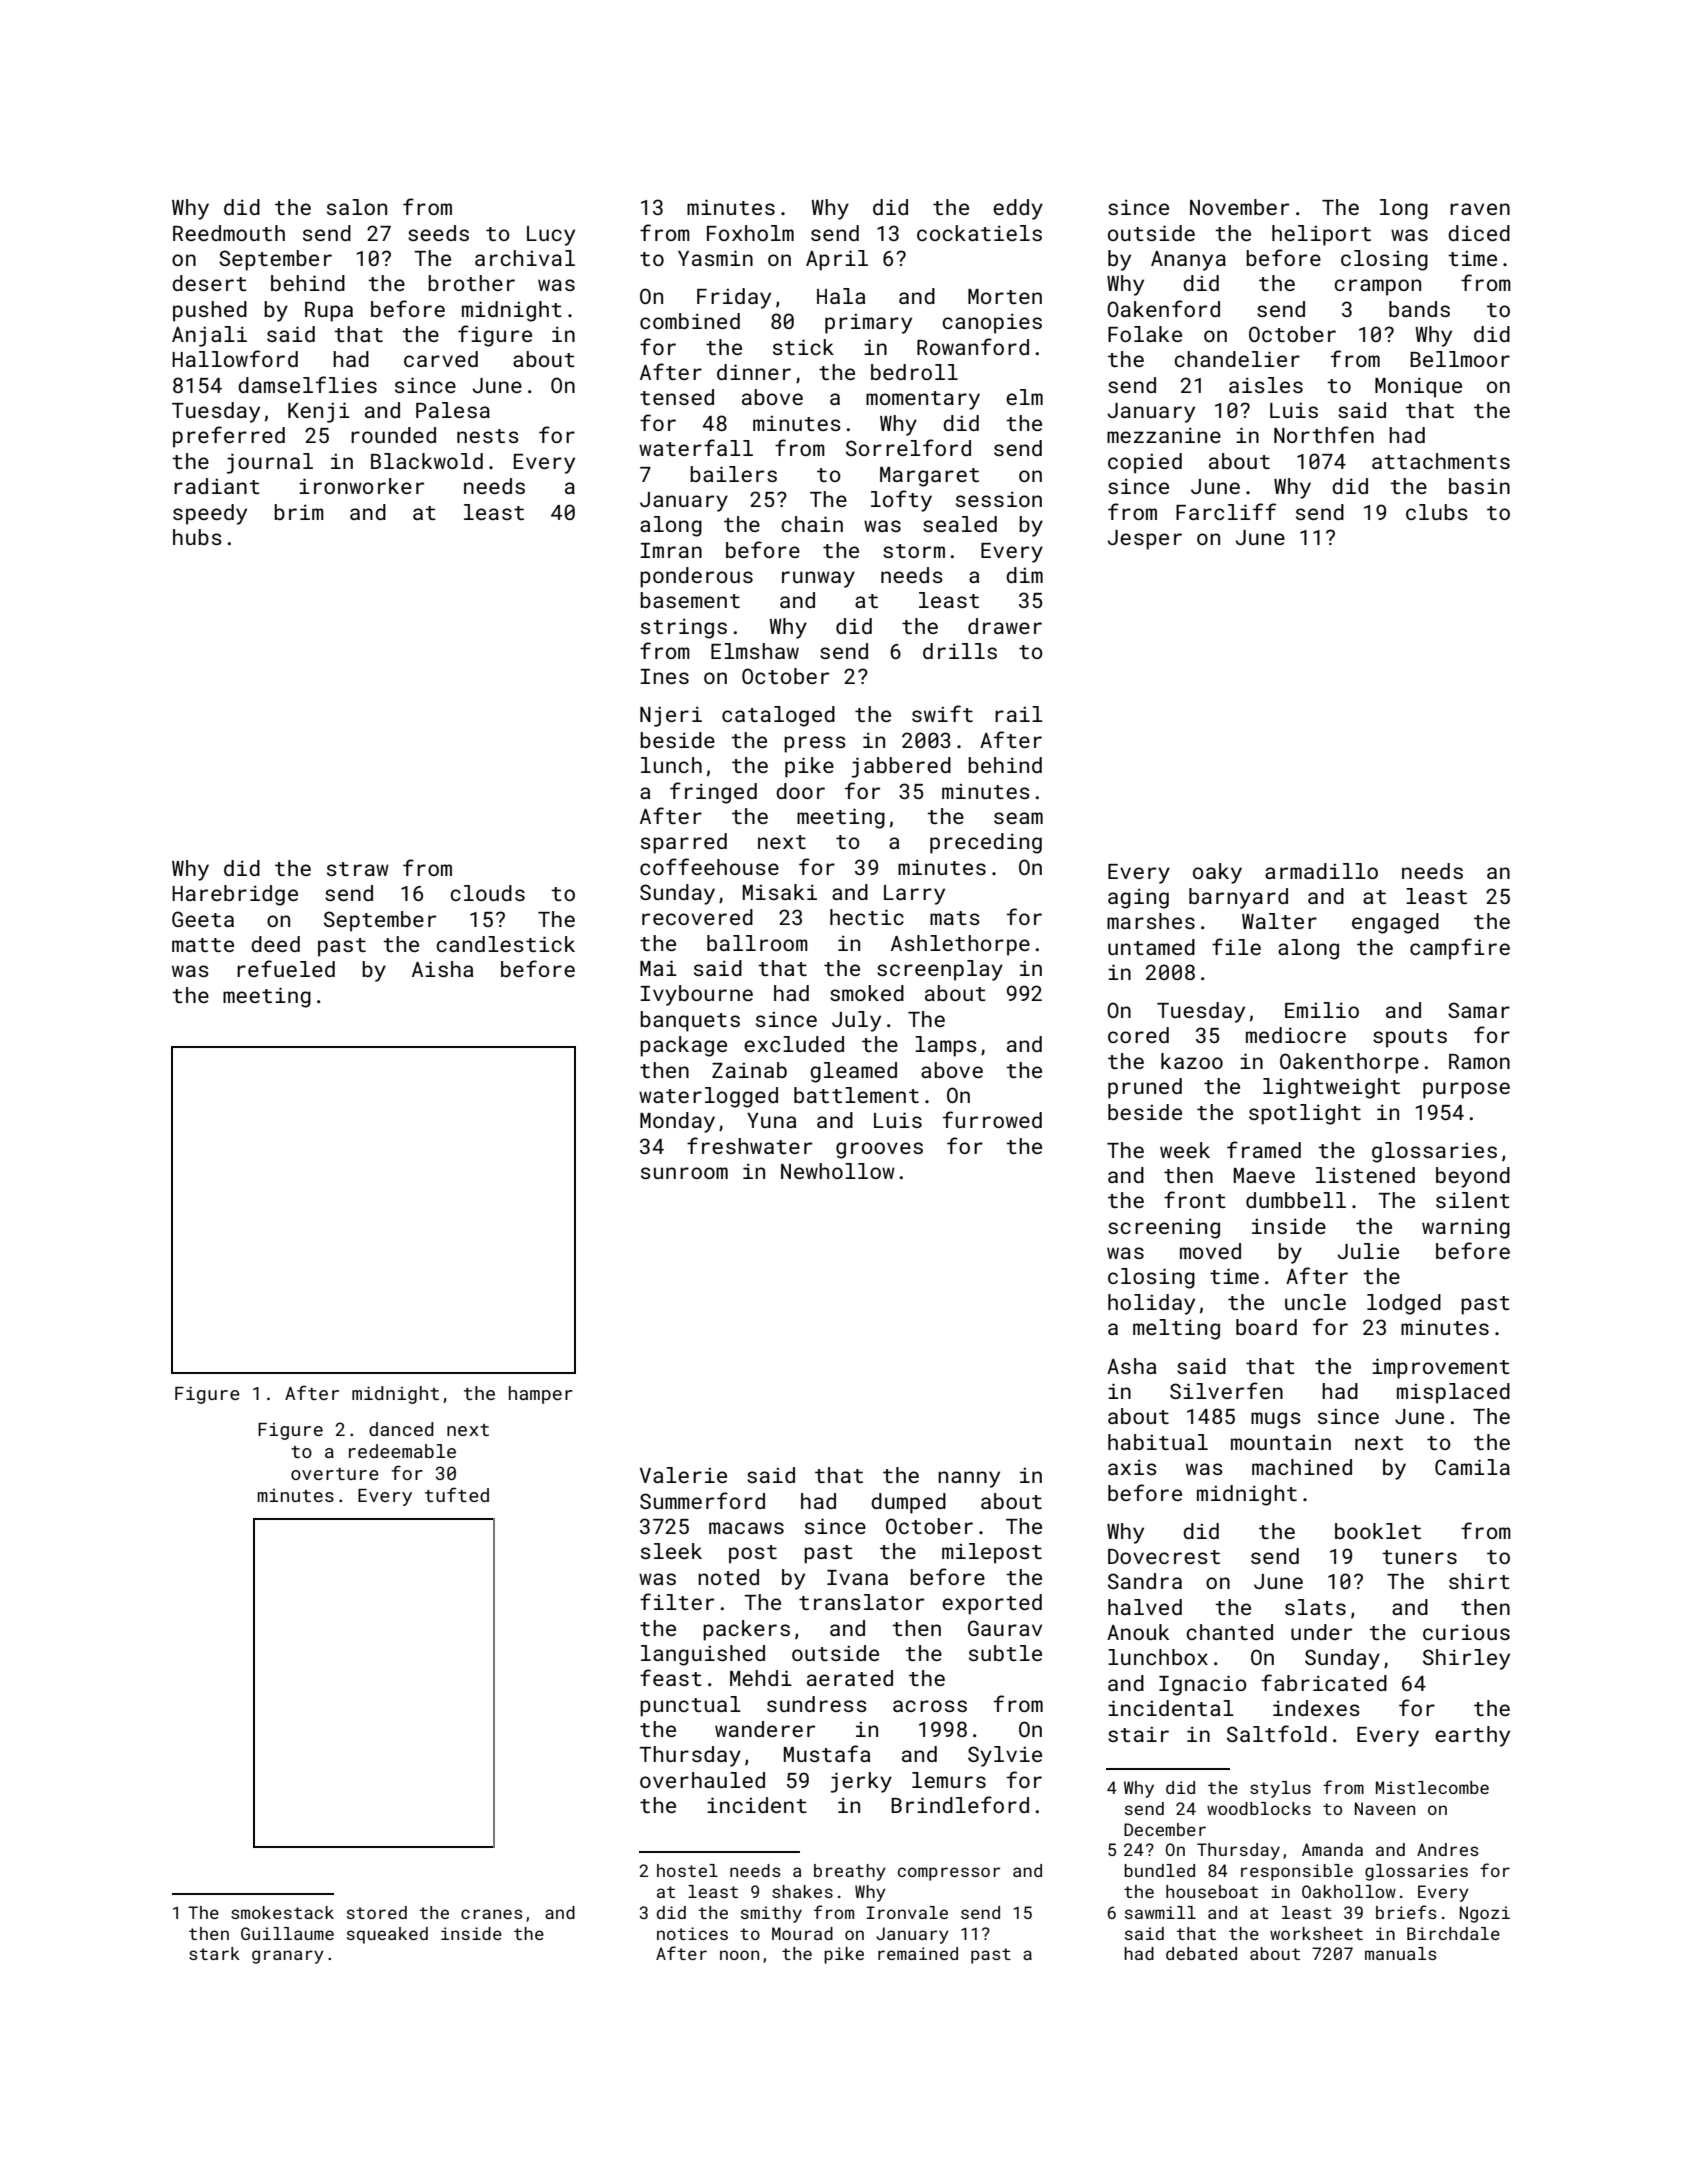 The width and height of the screenshot is (1683, 2178). What do you see at coordinates (1302, 1467) in the screenshot?
I see `machined` at bounding box center [1302, 1467].
